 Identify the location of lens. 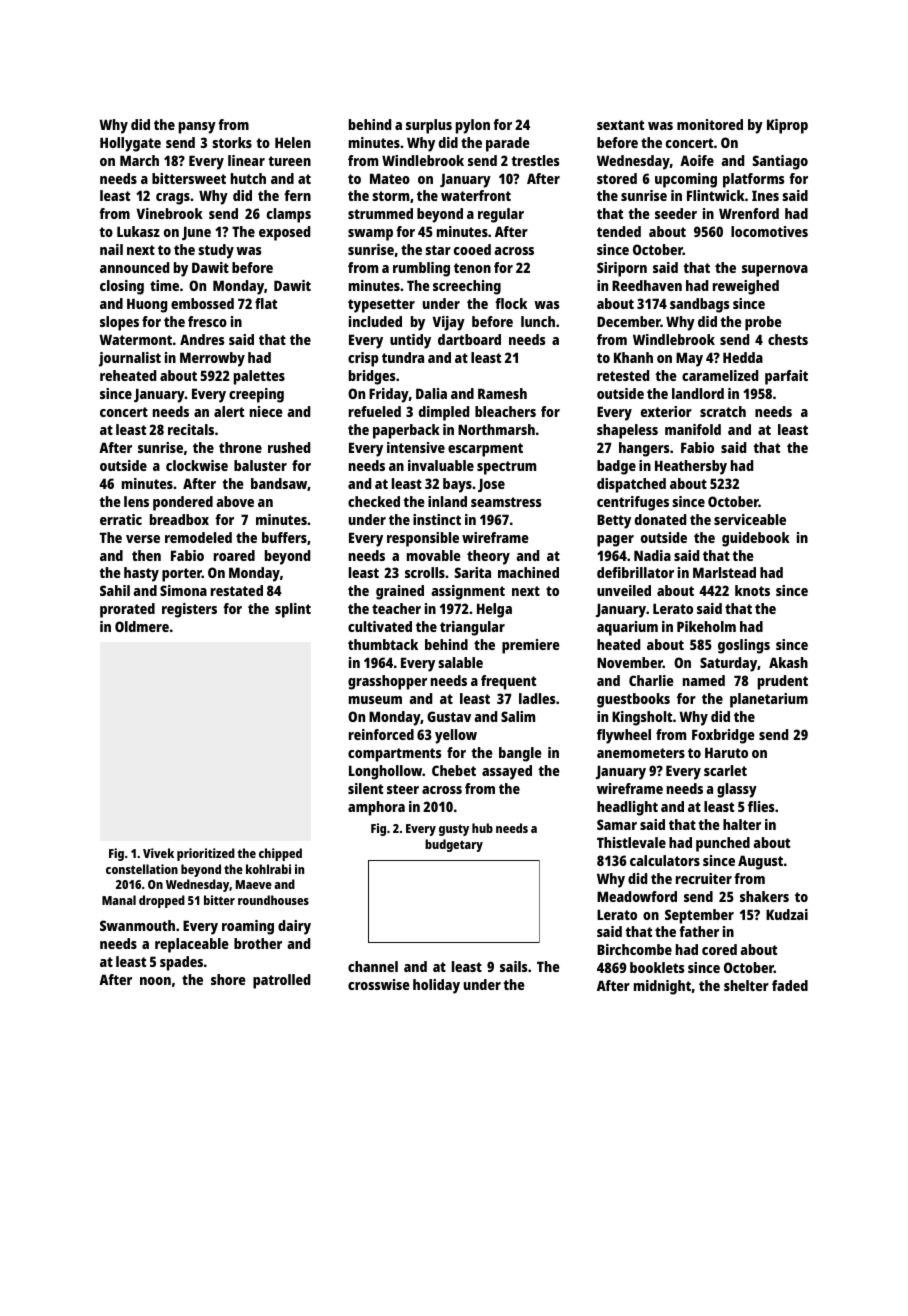
(136, 501).
